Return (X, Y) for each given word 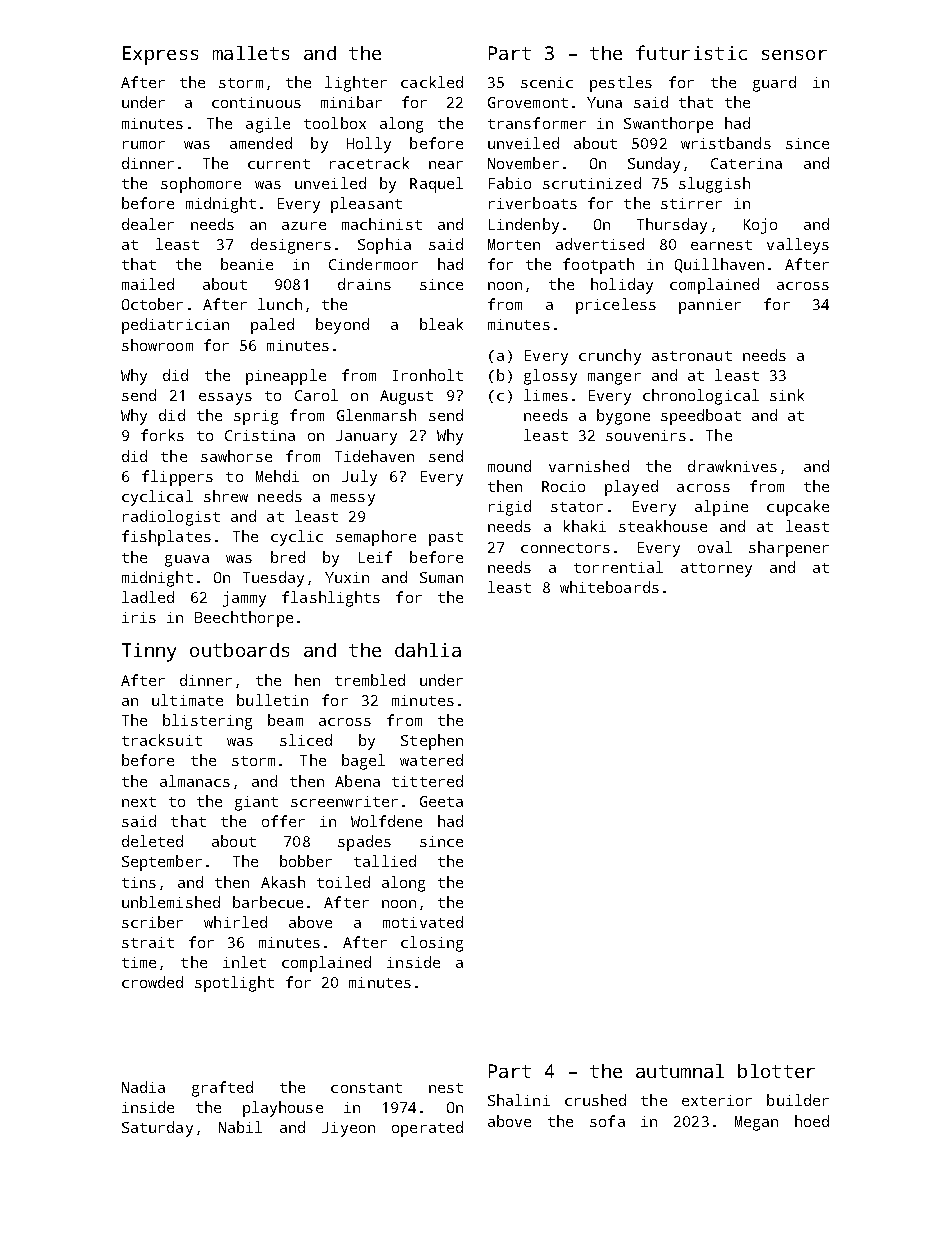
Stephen (432, 742)
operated (427, 1129)
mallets (251, 53)
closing (432, 944)
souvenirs (646, 435)
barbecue (268, 902)
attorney (716, 570)
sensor (794, 55)
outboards (239, 650)
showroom (157, 345)
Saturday (157, 1129)
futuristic (691, 52)
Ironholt (428, 375)
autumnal (680, 1071)
